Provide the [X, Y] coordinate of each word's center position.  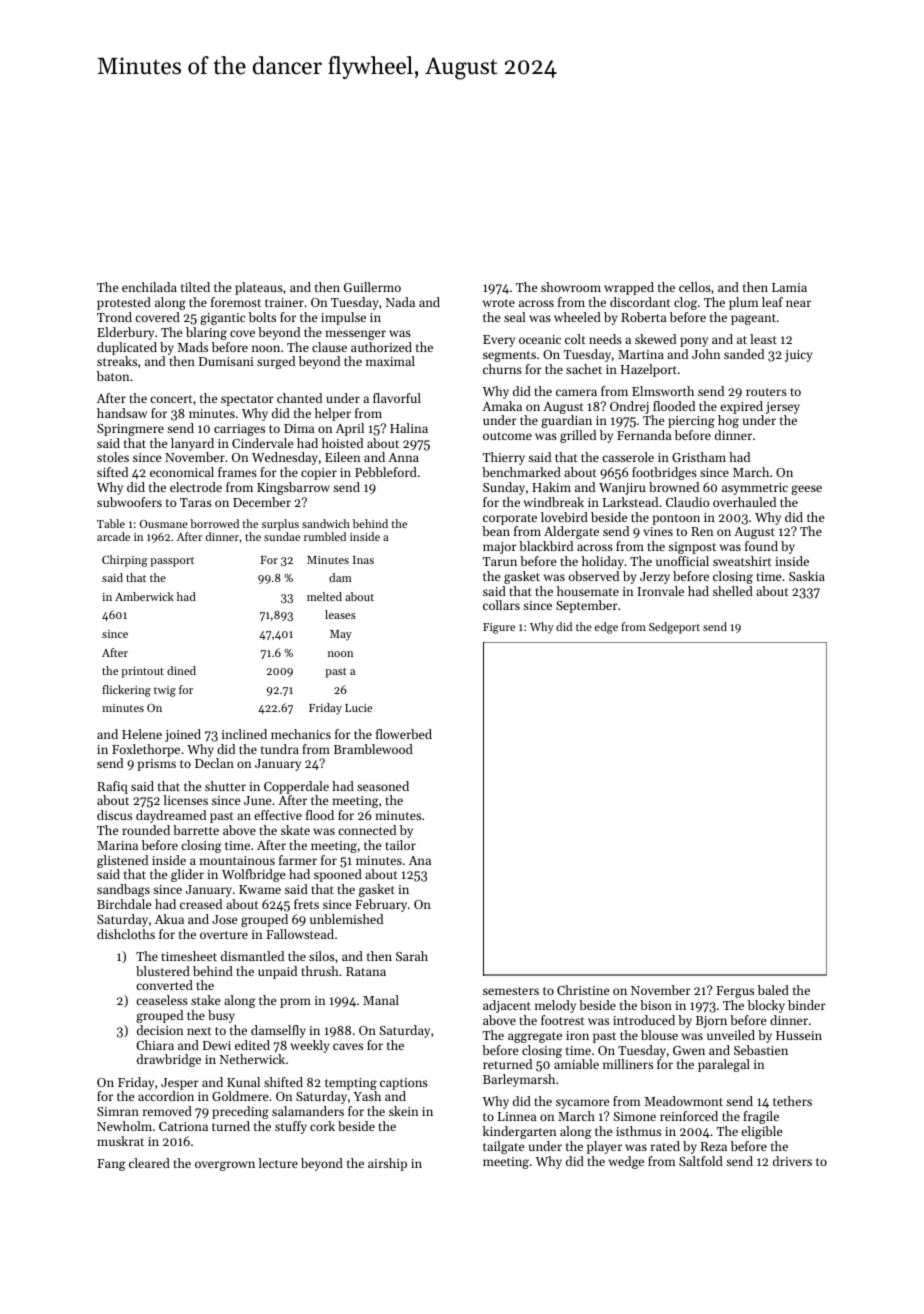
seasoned [383, 786]
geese [806, 490]
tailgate [504, 1147]
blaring [206, 333]
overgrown [225, 1166]
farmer [298, 860]
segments [509, 356]
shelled [733, 591]
